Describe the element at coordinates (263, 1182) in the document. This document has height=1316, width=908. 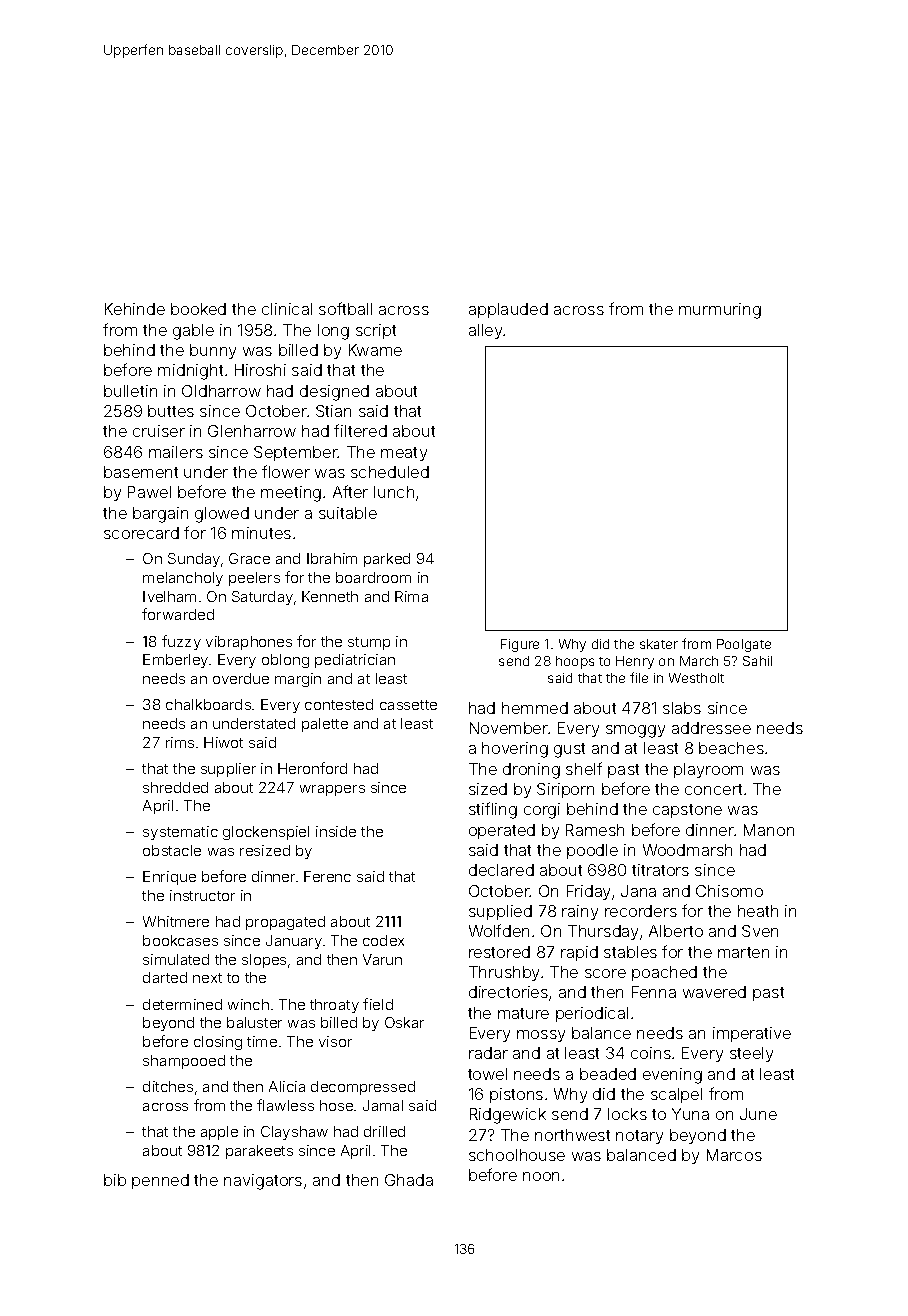
I see `navigators` at that location.
